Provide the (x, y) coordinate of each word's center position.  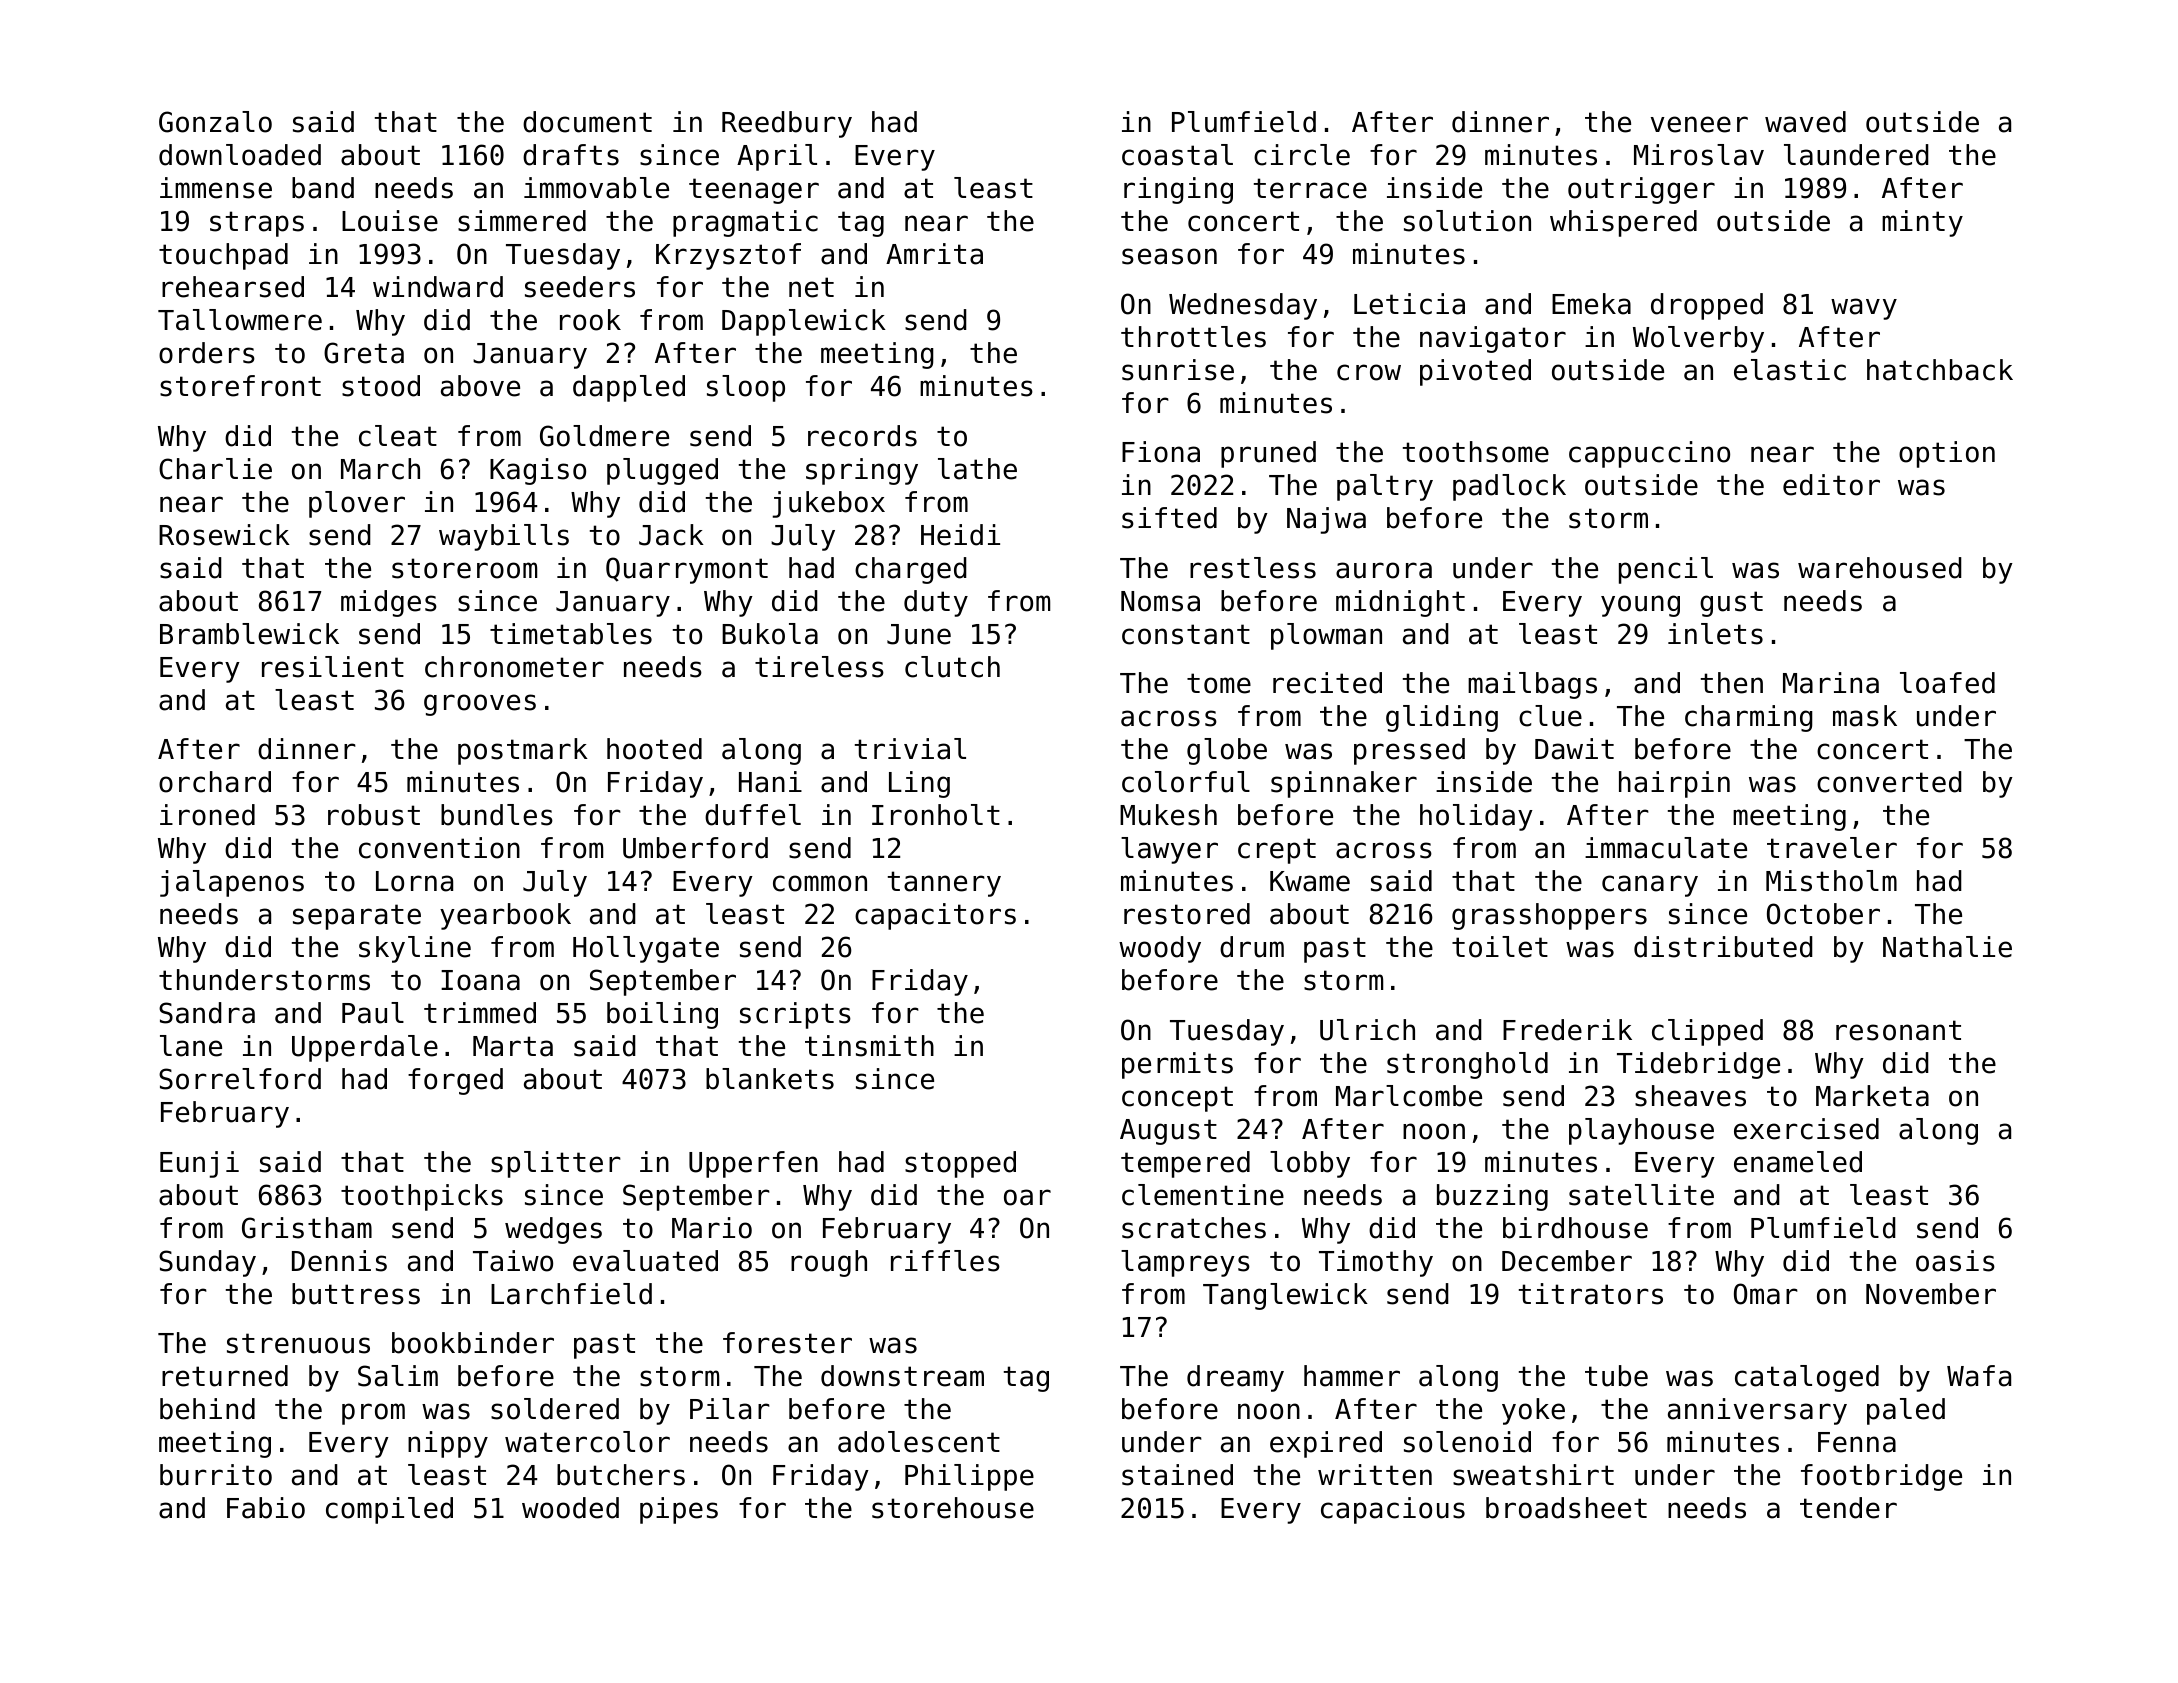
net (811, 287)
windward (438, 287)
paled (1906, 1411)
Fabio (266, 1508)
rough (829, 1263)
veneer (1699, 124)
